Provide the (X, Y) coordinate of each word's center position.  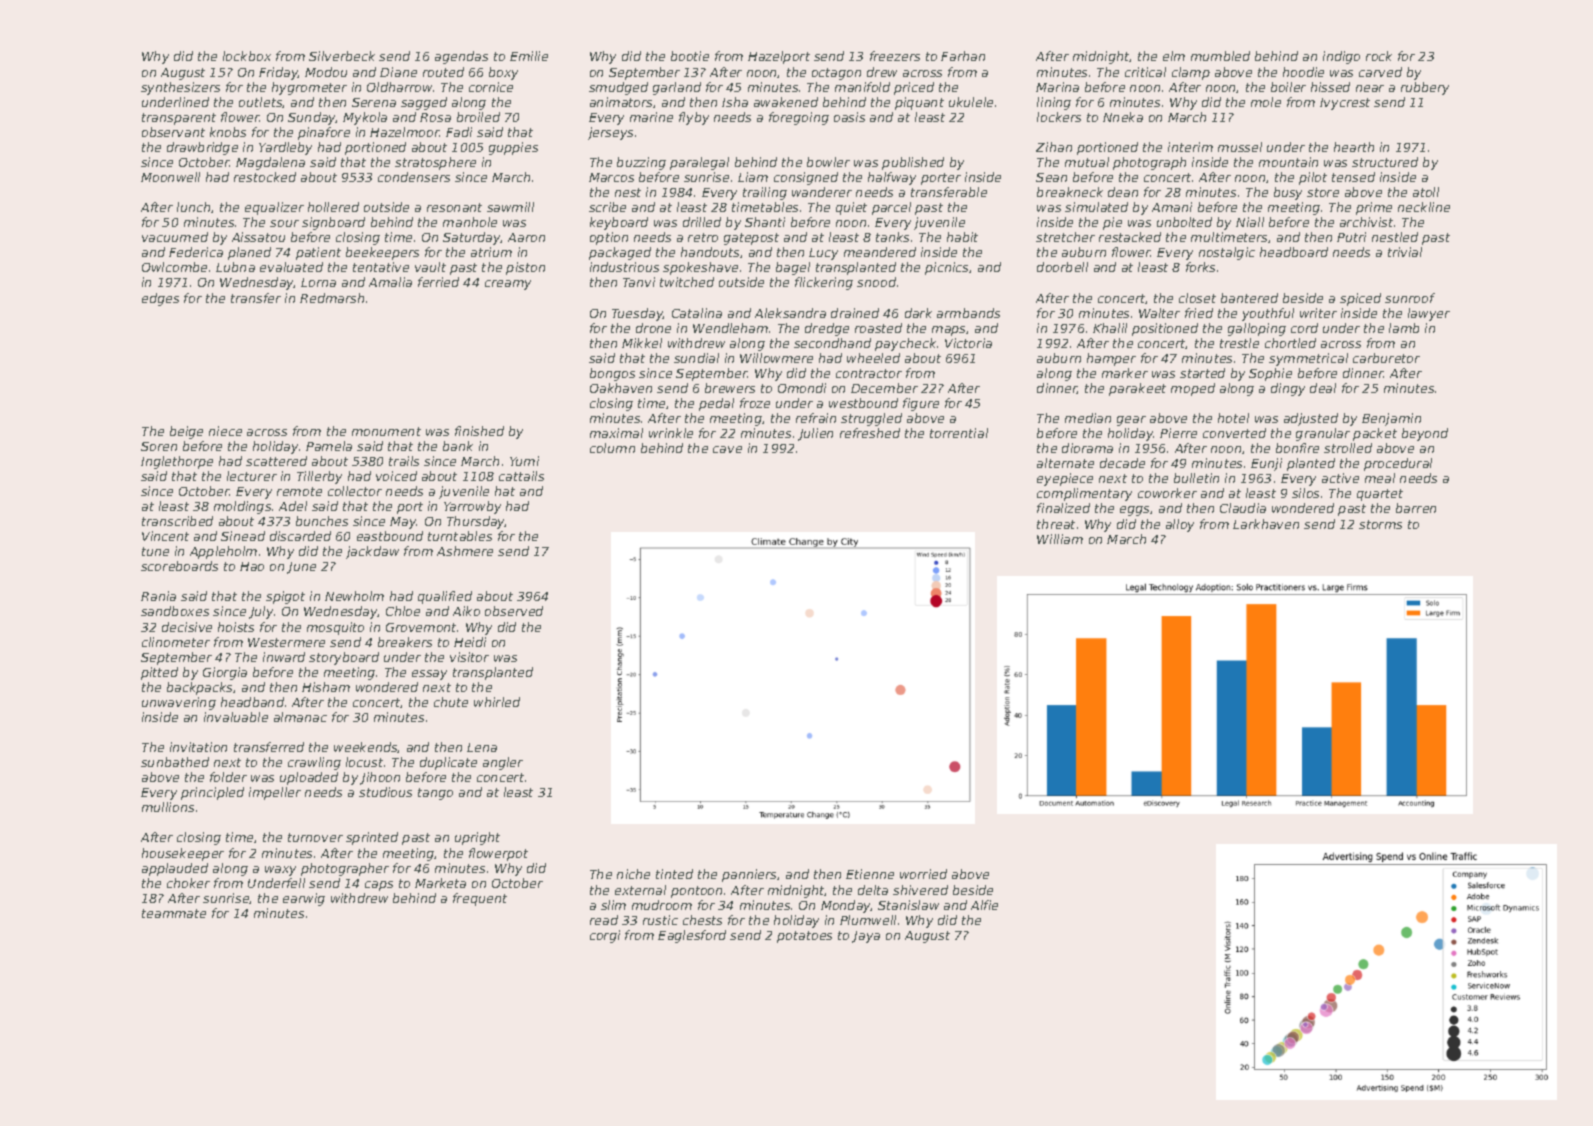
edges (160, 299)
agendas (461, 57)
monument (386, 431)
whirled (497, 702)
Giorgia (225, 673)
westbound (863, 403)
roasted (878, 328)
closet (1197, 298)
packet (1375, 434)
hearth (1354, 147)
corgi (605, 936)
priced (914, 88)
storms (1380, 524)
